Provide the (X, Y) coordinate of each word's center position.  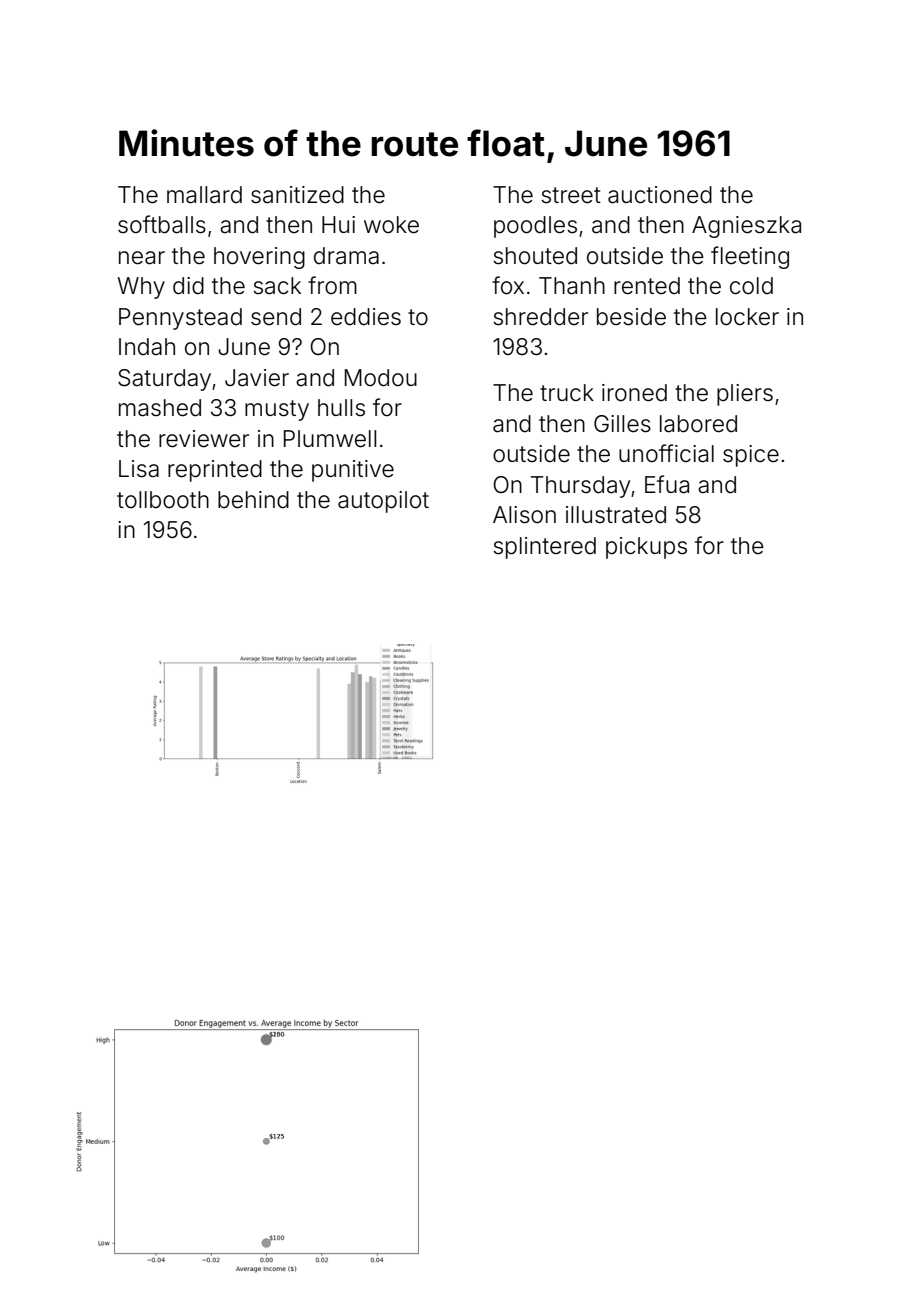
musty (277, 410)
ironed (634, 393)
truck (567, 392)
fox (508, 285)
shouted (535, 256)
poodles (535, 227)
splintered (544, 548)
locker (747, 317)
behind (253, 500)
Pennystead (180, 319)
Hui (338, 224)
